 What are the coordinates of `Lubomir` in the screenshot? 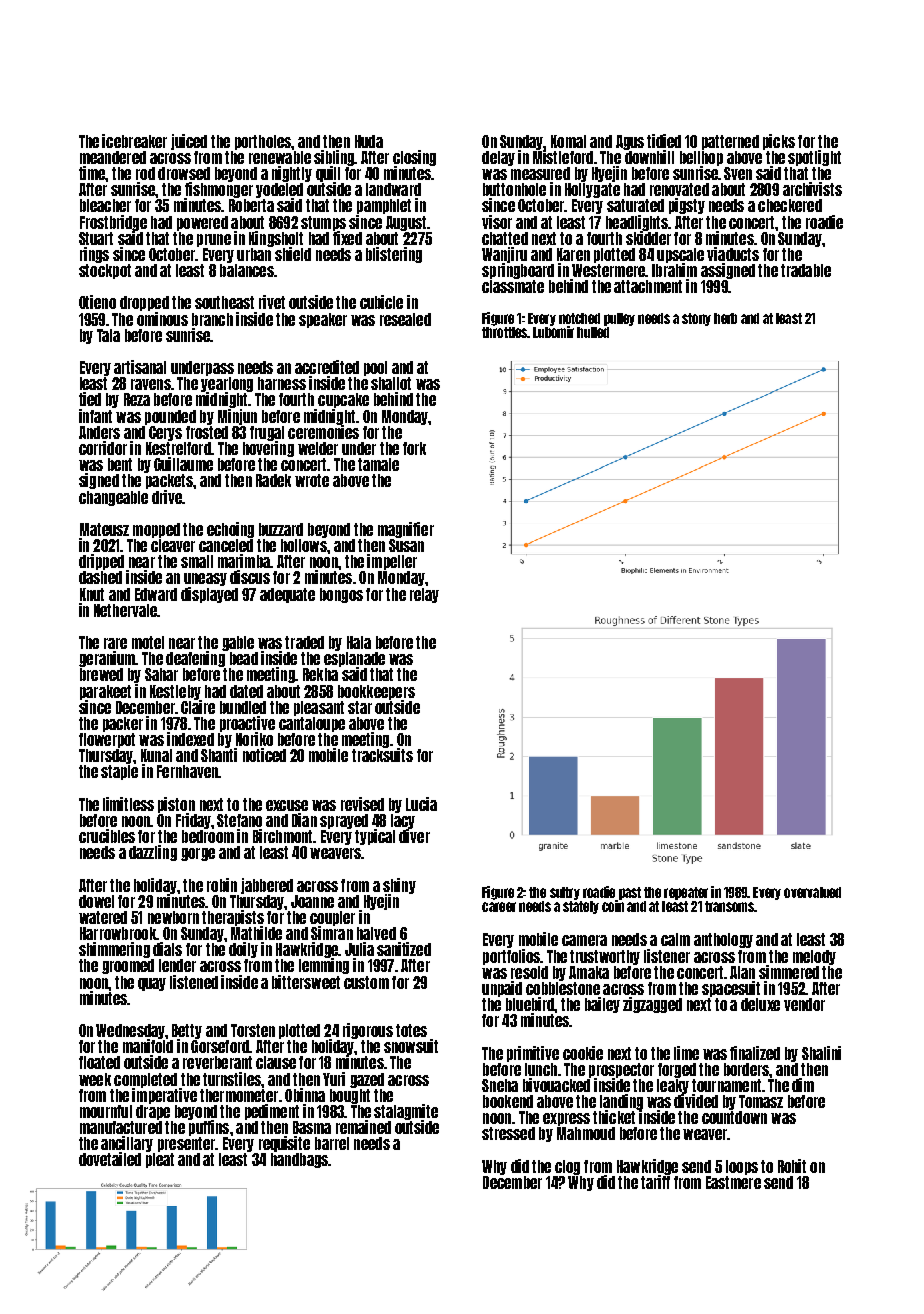 It's located at (553, 332).
